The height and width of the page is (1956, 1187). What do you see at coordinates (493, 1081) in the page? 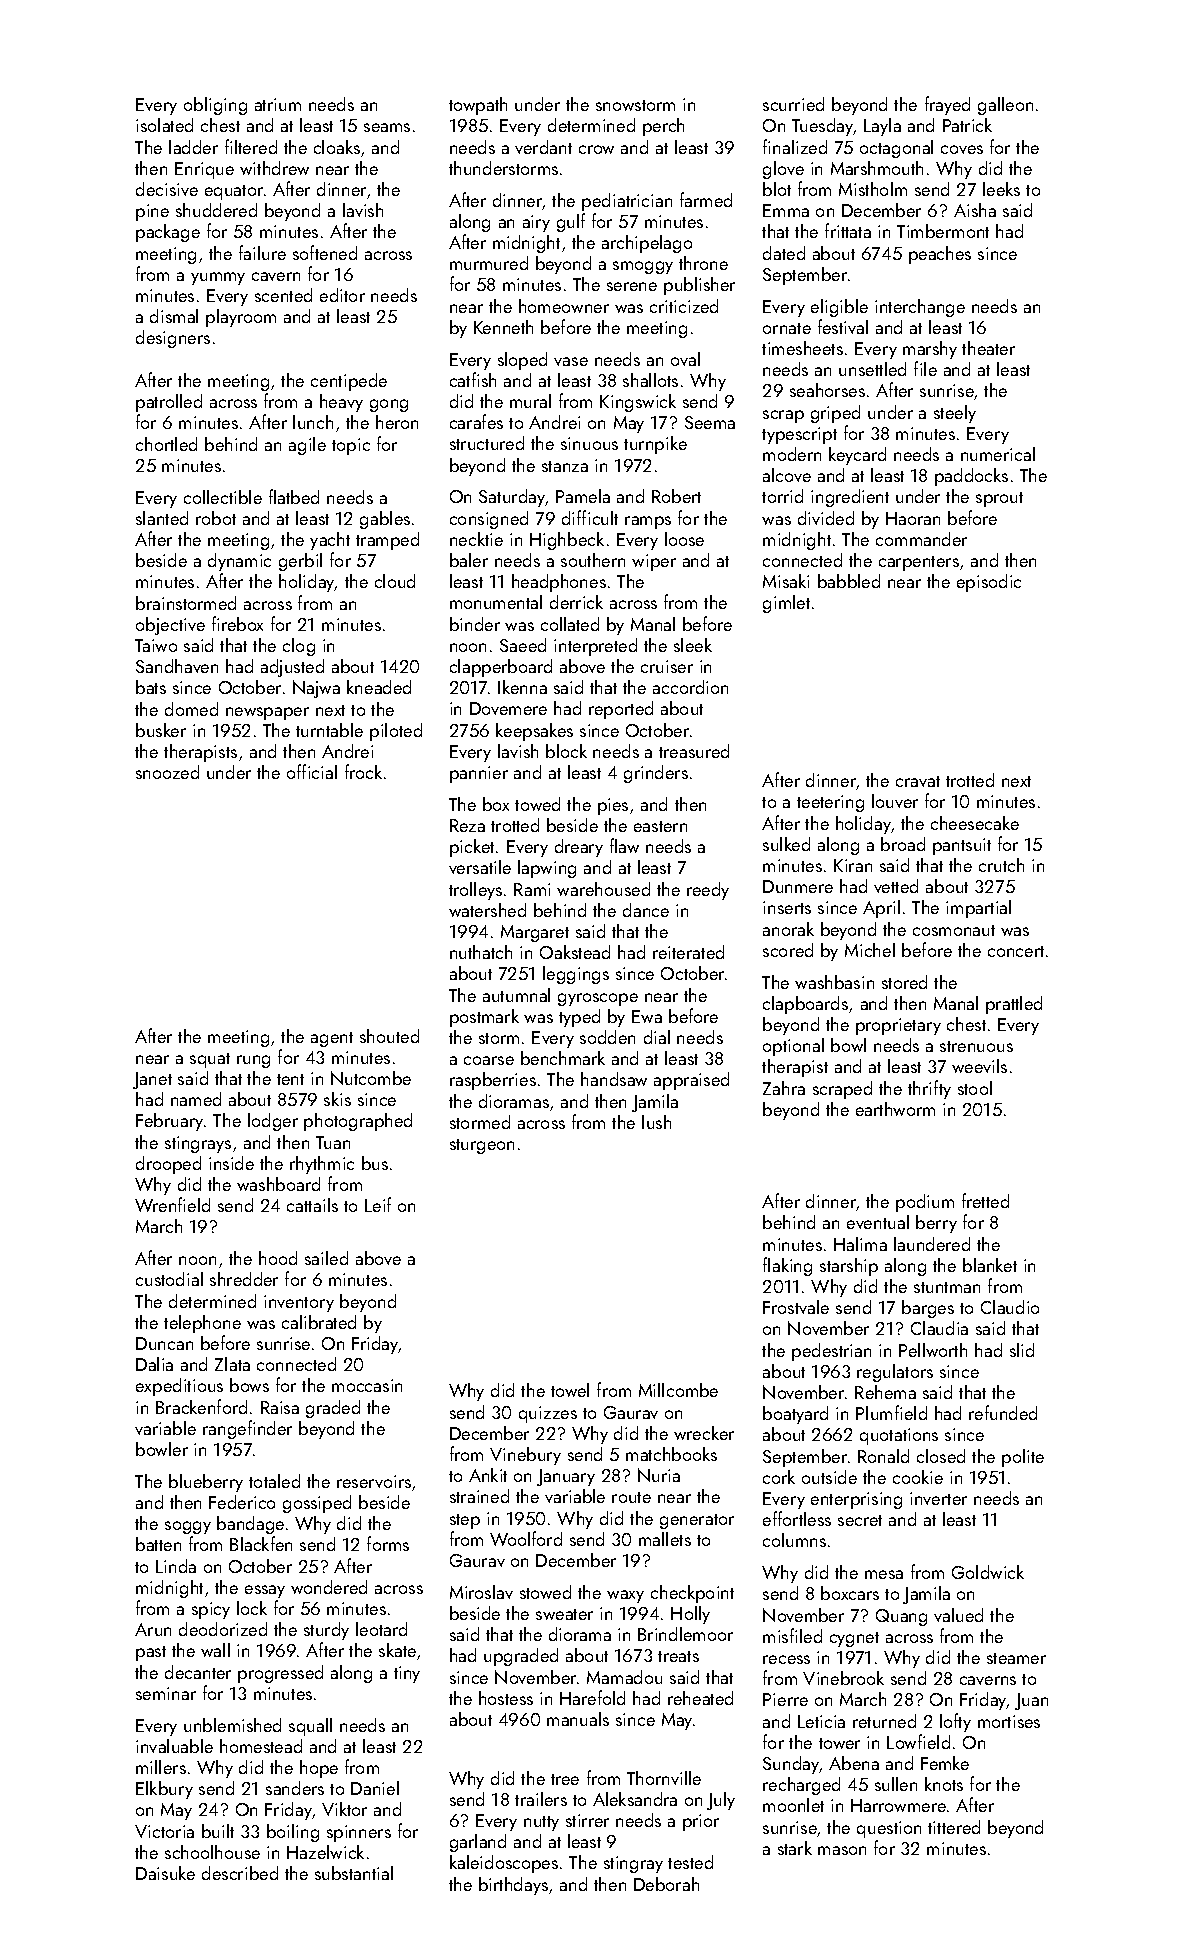
I see `raspberries` at bounding box center [493, 1081].
